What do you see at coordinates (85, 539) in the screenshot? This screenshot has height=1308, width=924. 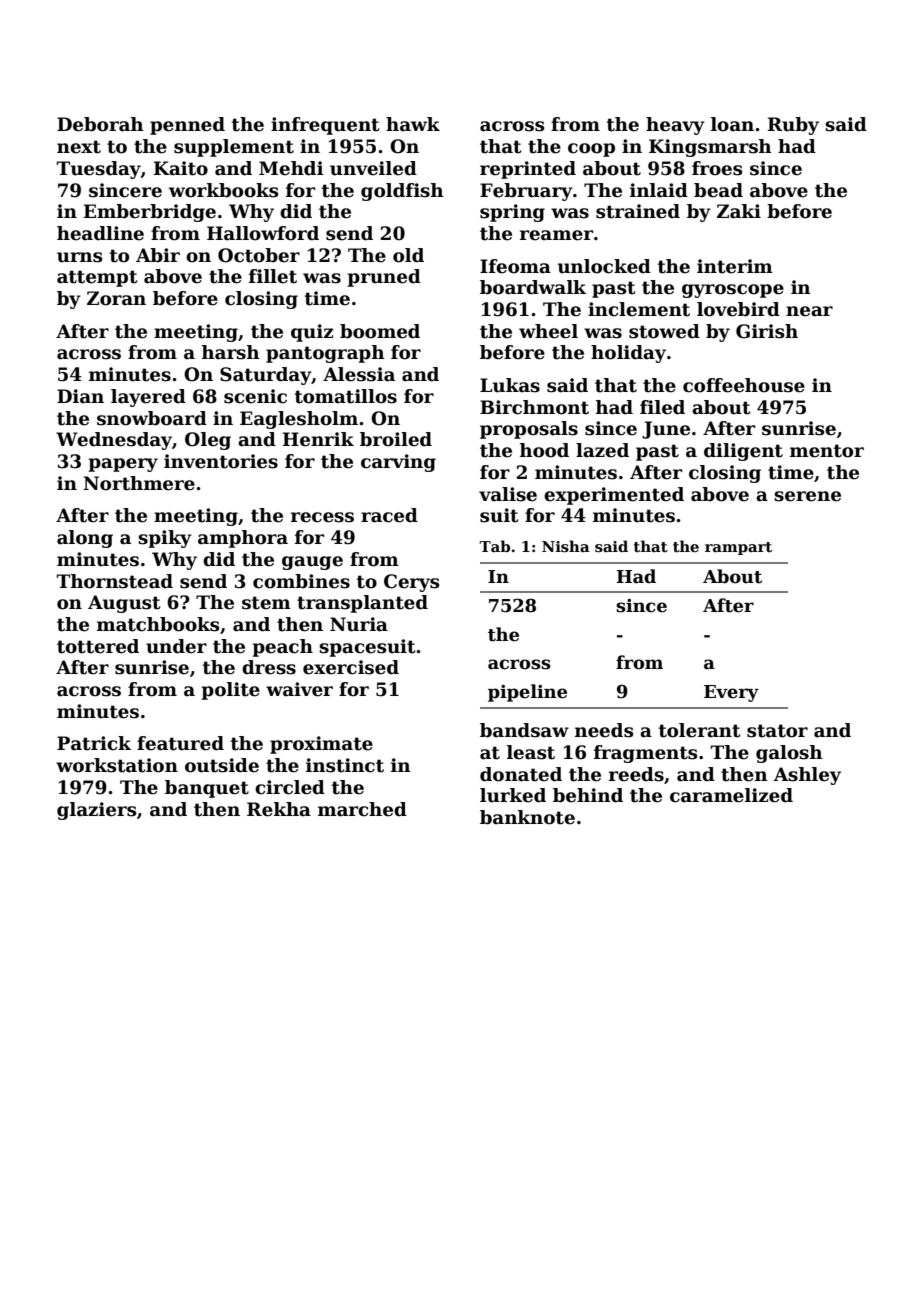 I see `along` at bounding box center [85, 539].
